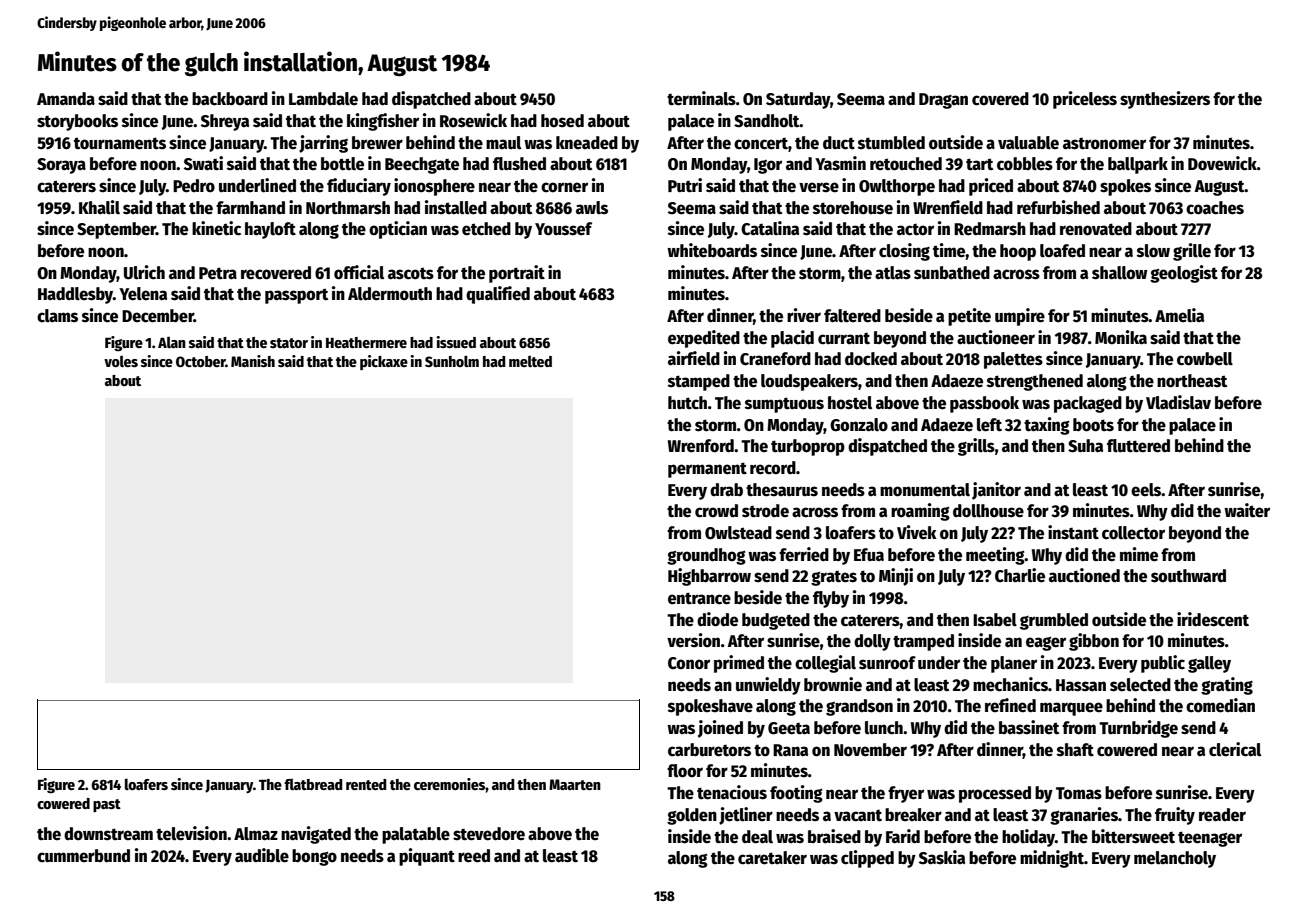 Image resolution: width=1308 pixels, height=924 pixels. Describe the element at coordinates (706, 556) in the screenshot. I see `groundhog` at that location.
